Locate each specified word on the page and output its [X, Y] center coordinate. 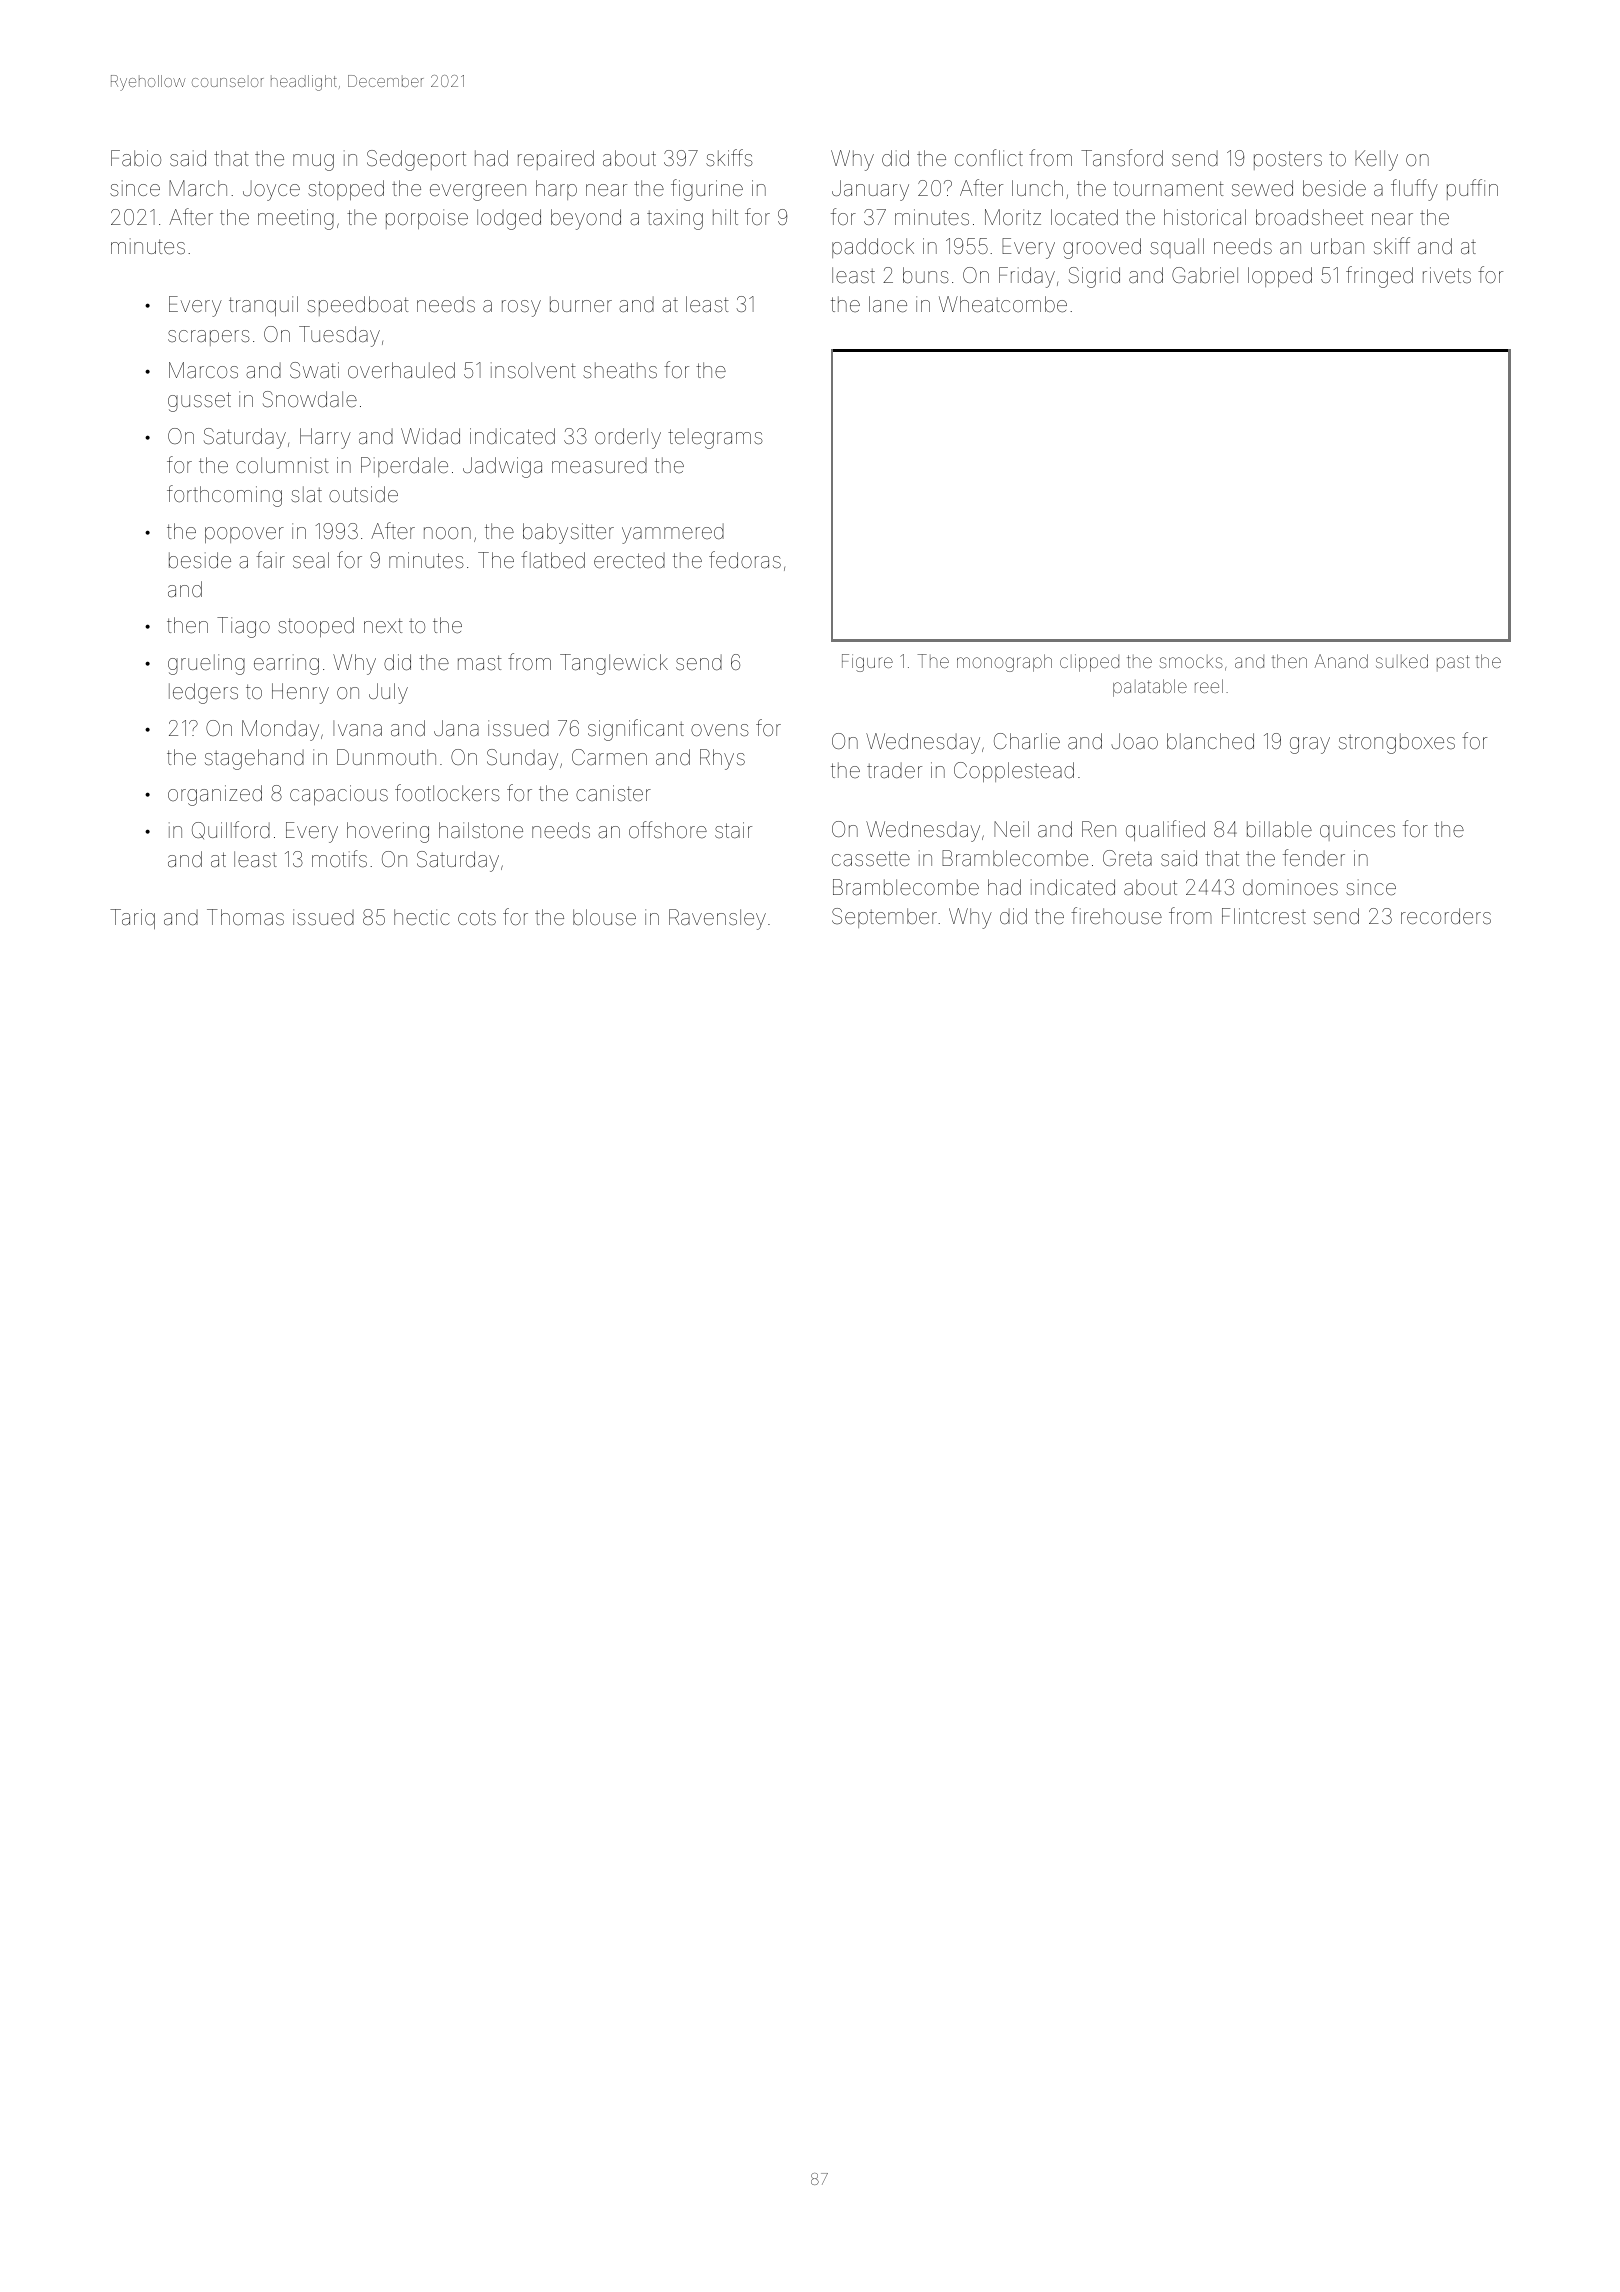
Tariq [132, 919]
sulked [1402, 661]
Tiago [243, 627]
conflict [989, 158]
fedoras [745, 560]
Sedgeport [416, 160]
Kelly [1376, 160]
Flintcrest [1264, 916]
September [884, 918]
